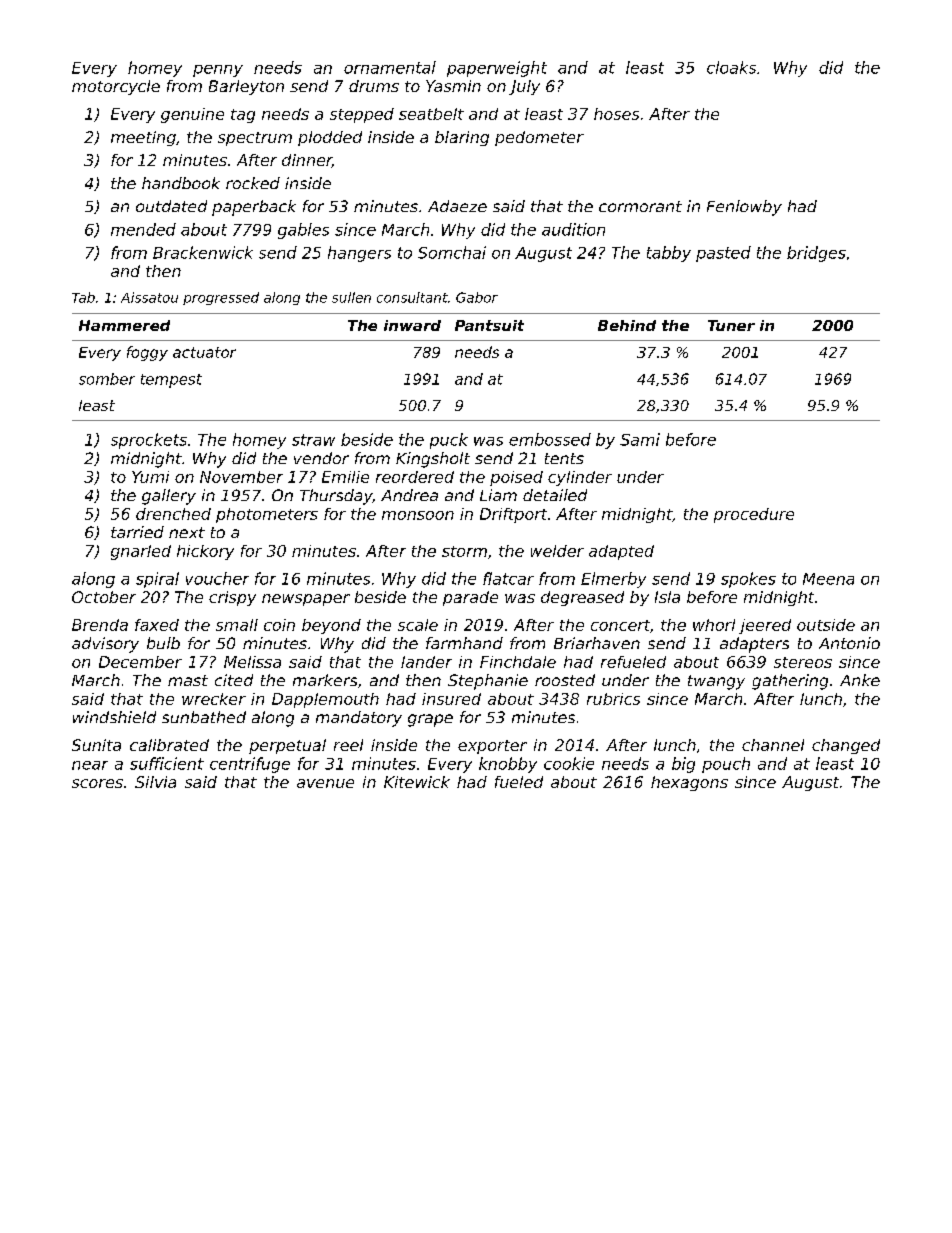 Image resolution: width=952 pixels, height=1233 pixels. I want to click on actuator, so click(204, 352).
